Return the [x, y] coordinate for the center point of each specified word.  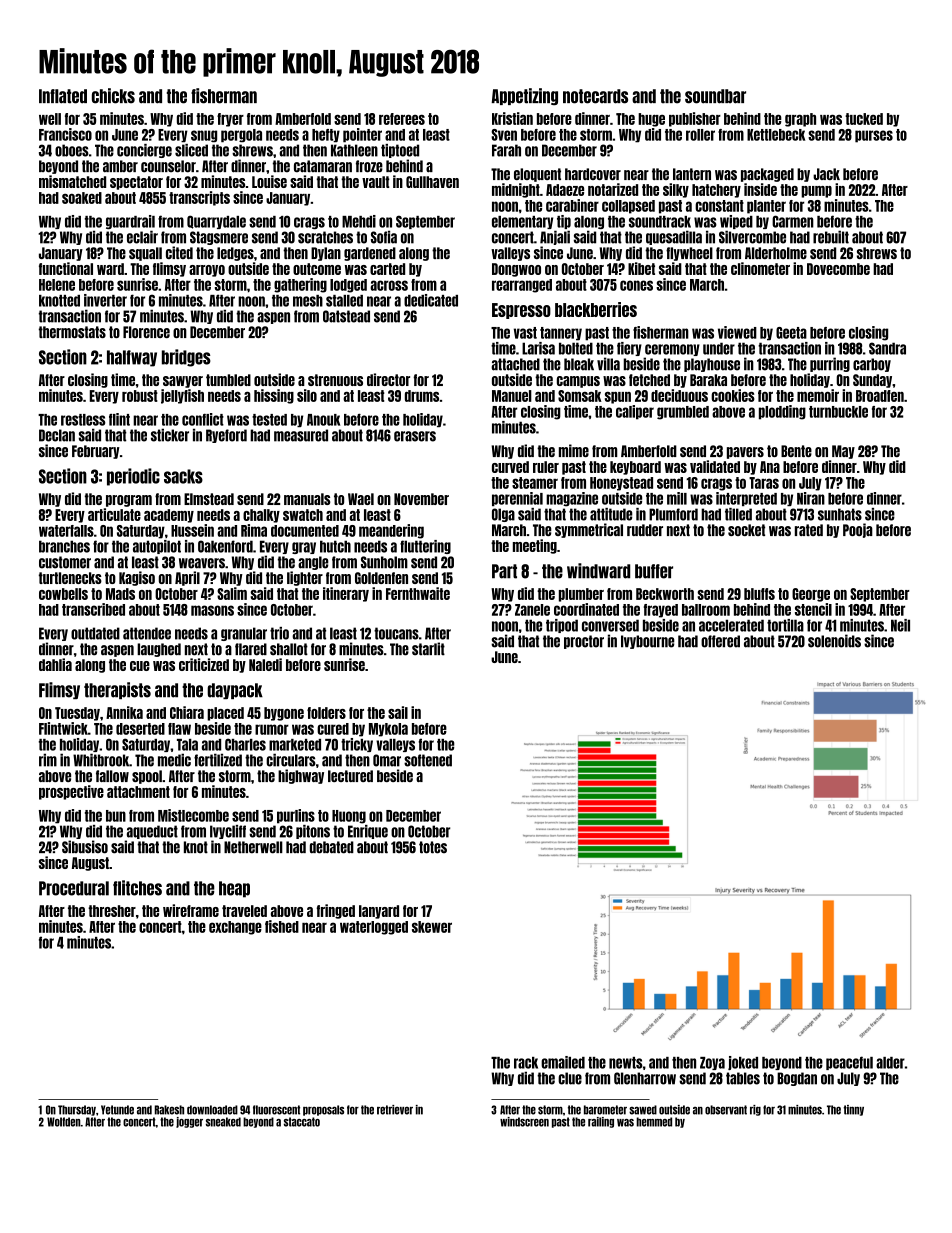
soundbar [715, 96]
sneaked [223, 1122]
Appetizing [524, 96]
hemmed [654, 1122]
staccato [302, 1122]
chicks [113, 96]
